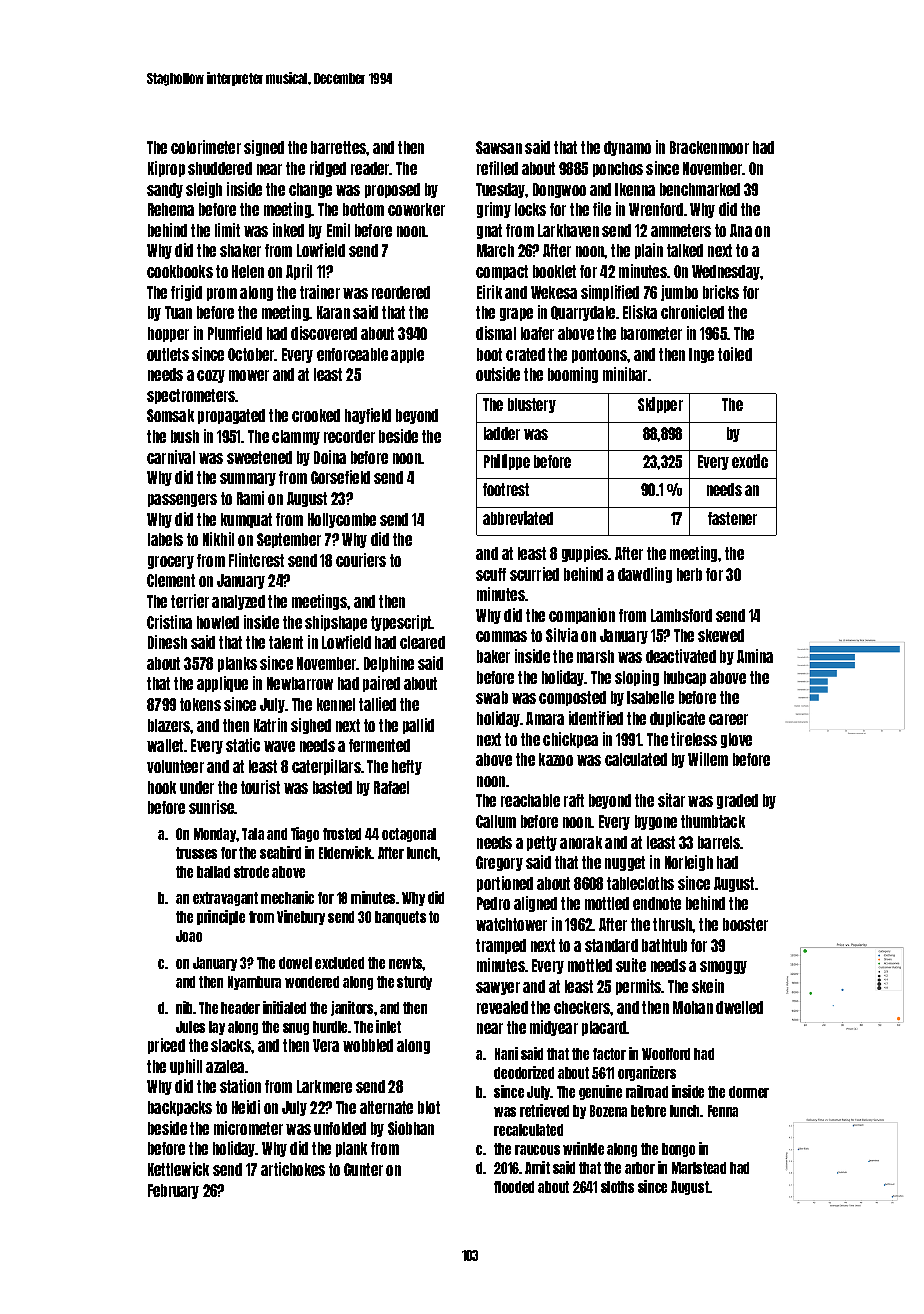 This image has width=924, height=1314. What do you see at coordinates (562, 635) in the image?
I see `Silvia` at bounding box center [562, 635].
